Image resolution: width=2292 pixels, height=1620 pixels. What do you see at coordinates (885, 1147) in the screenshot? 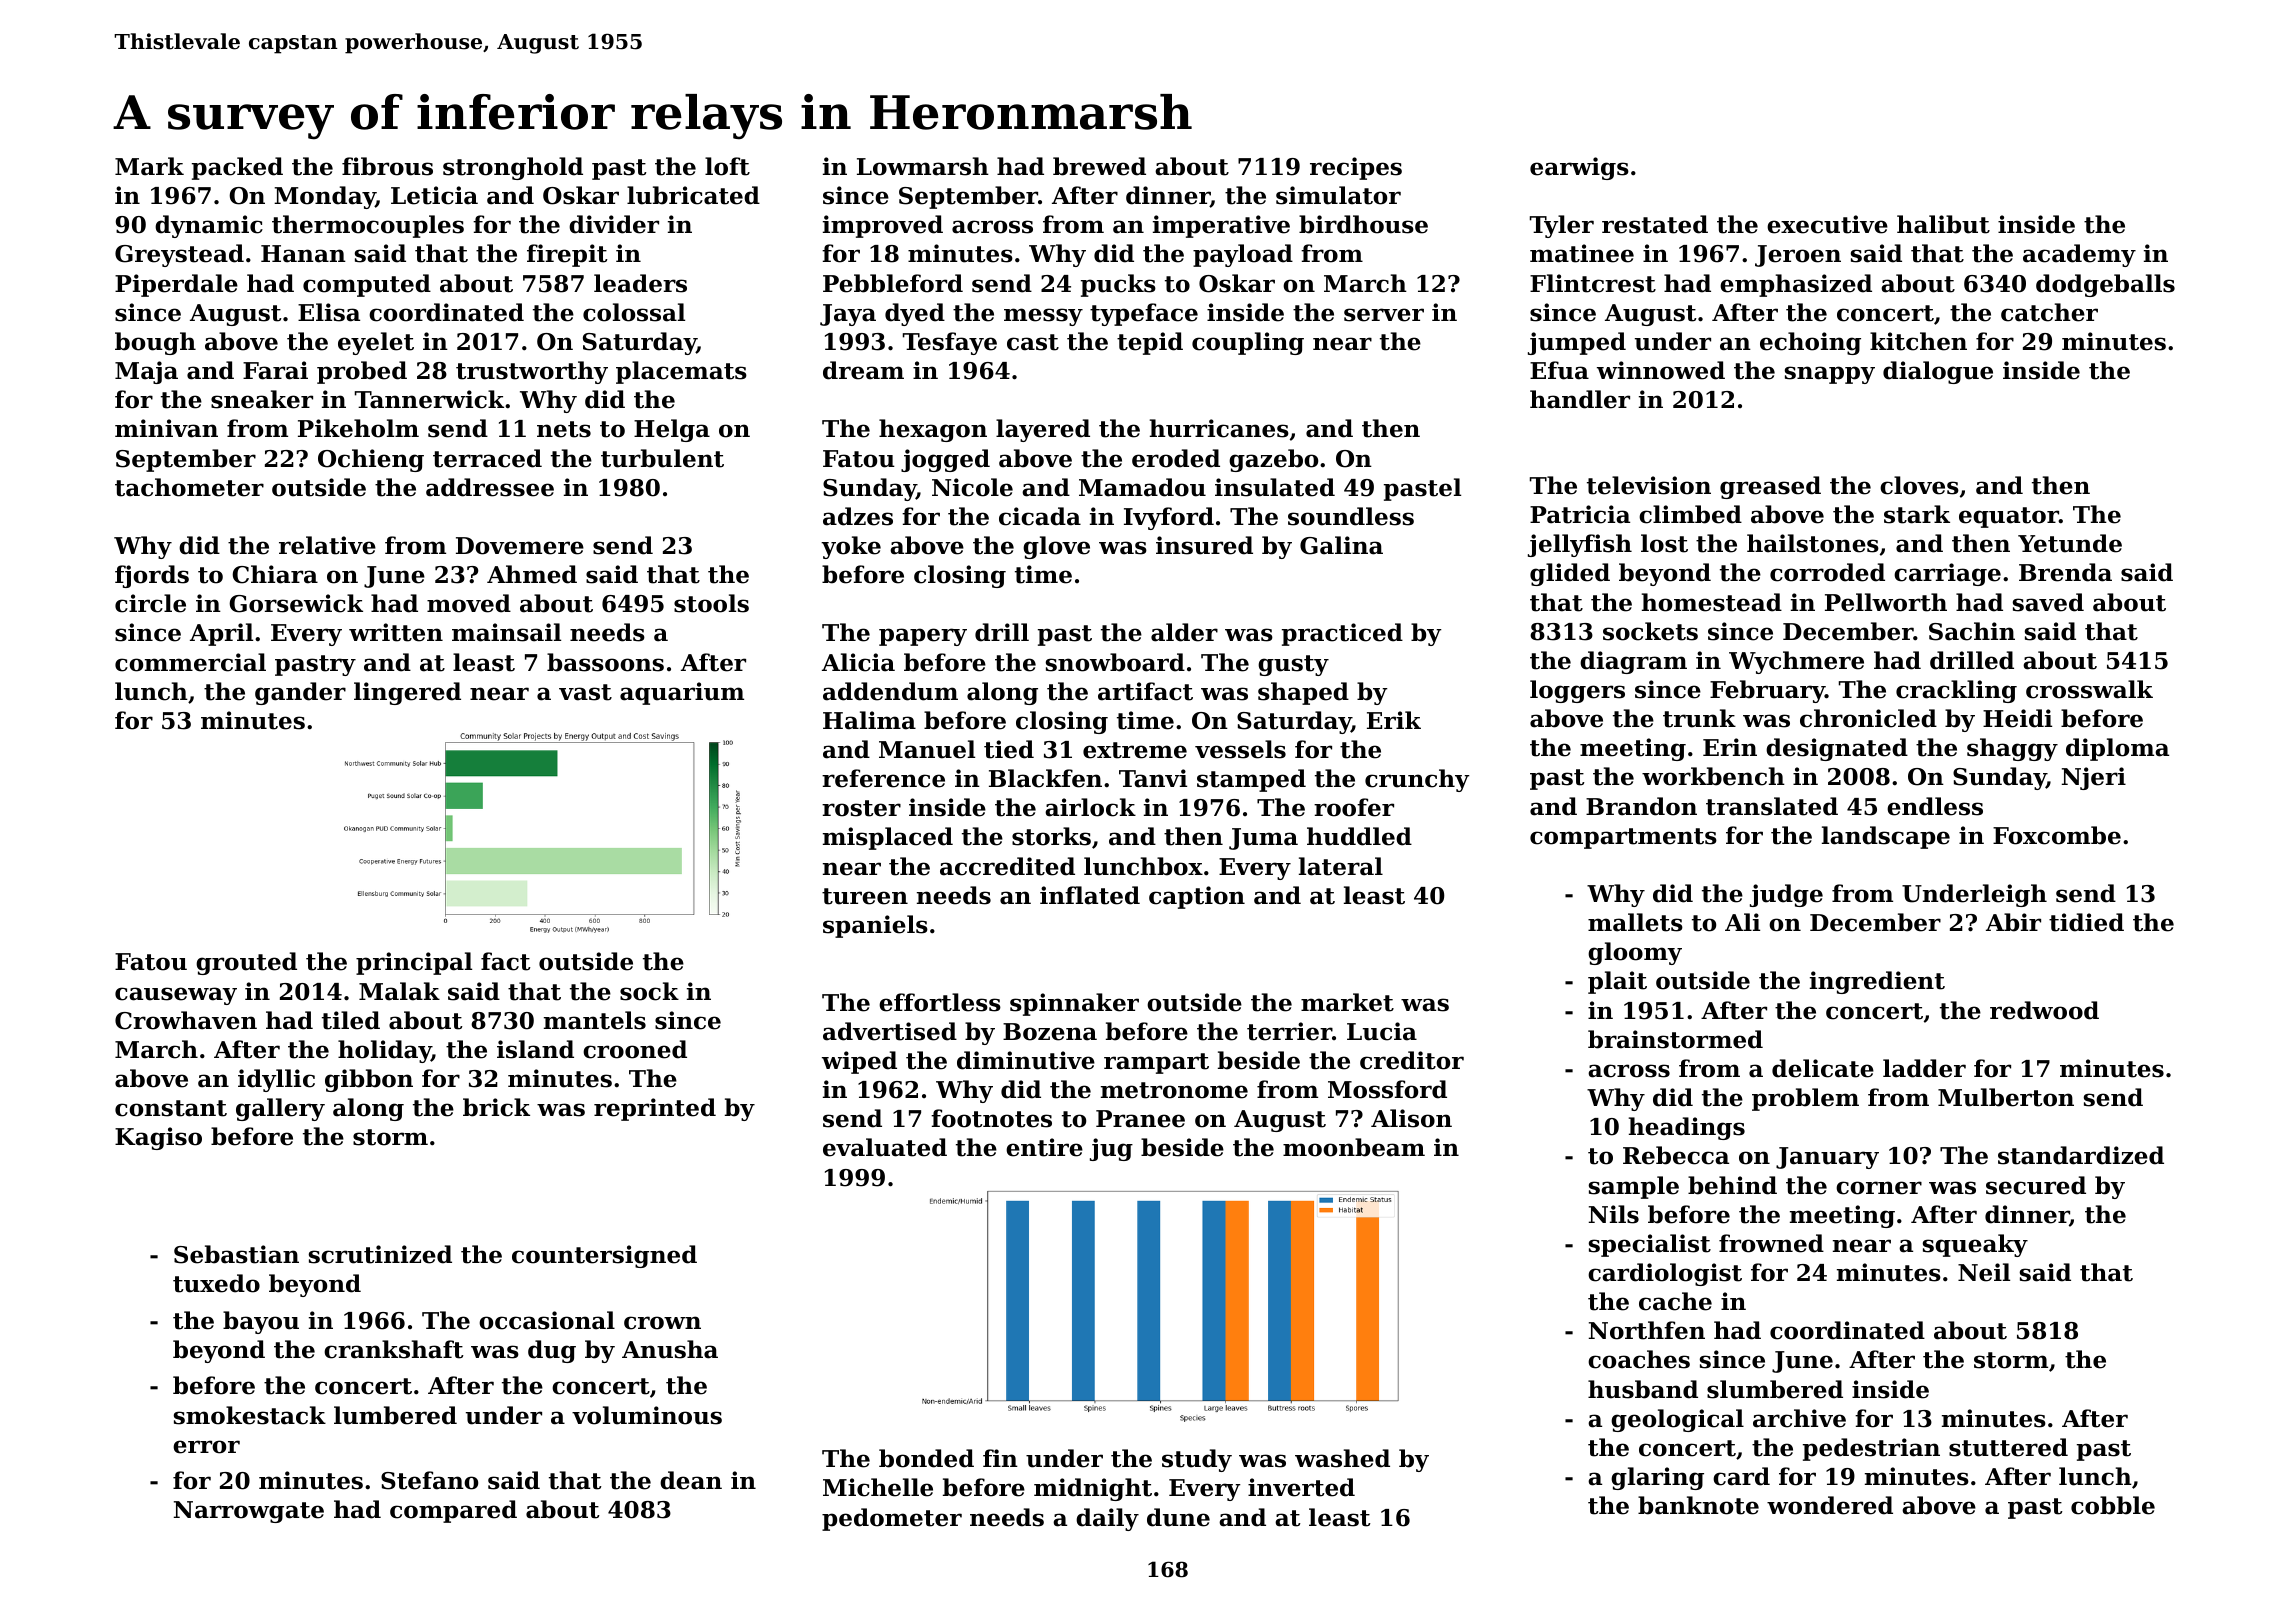
I see `evaluated` at bounding box center [885, 1147].
